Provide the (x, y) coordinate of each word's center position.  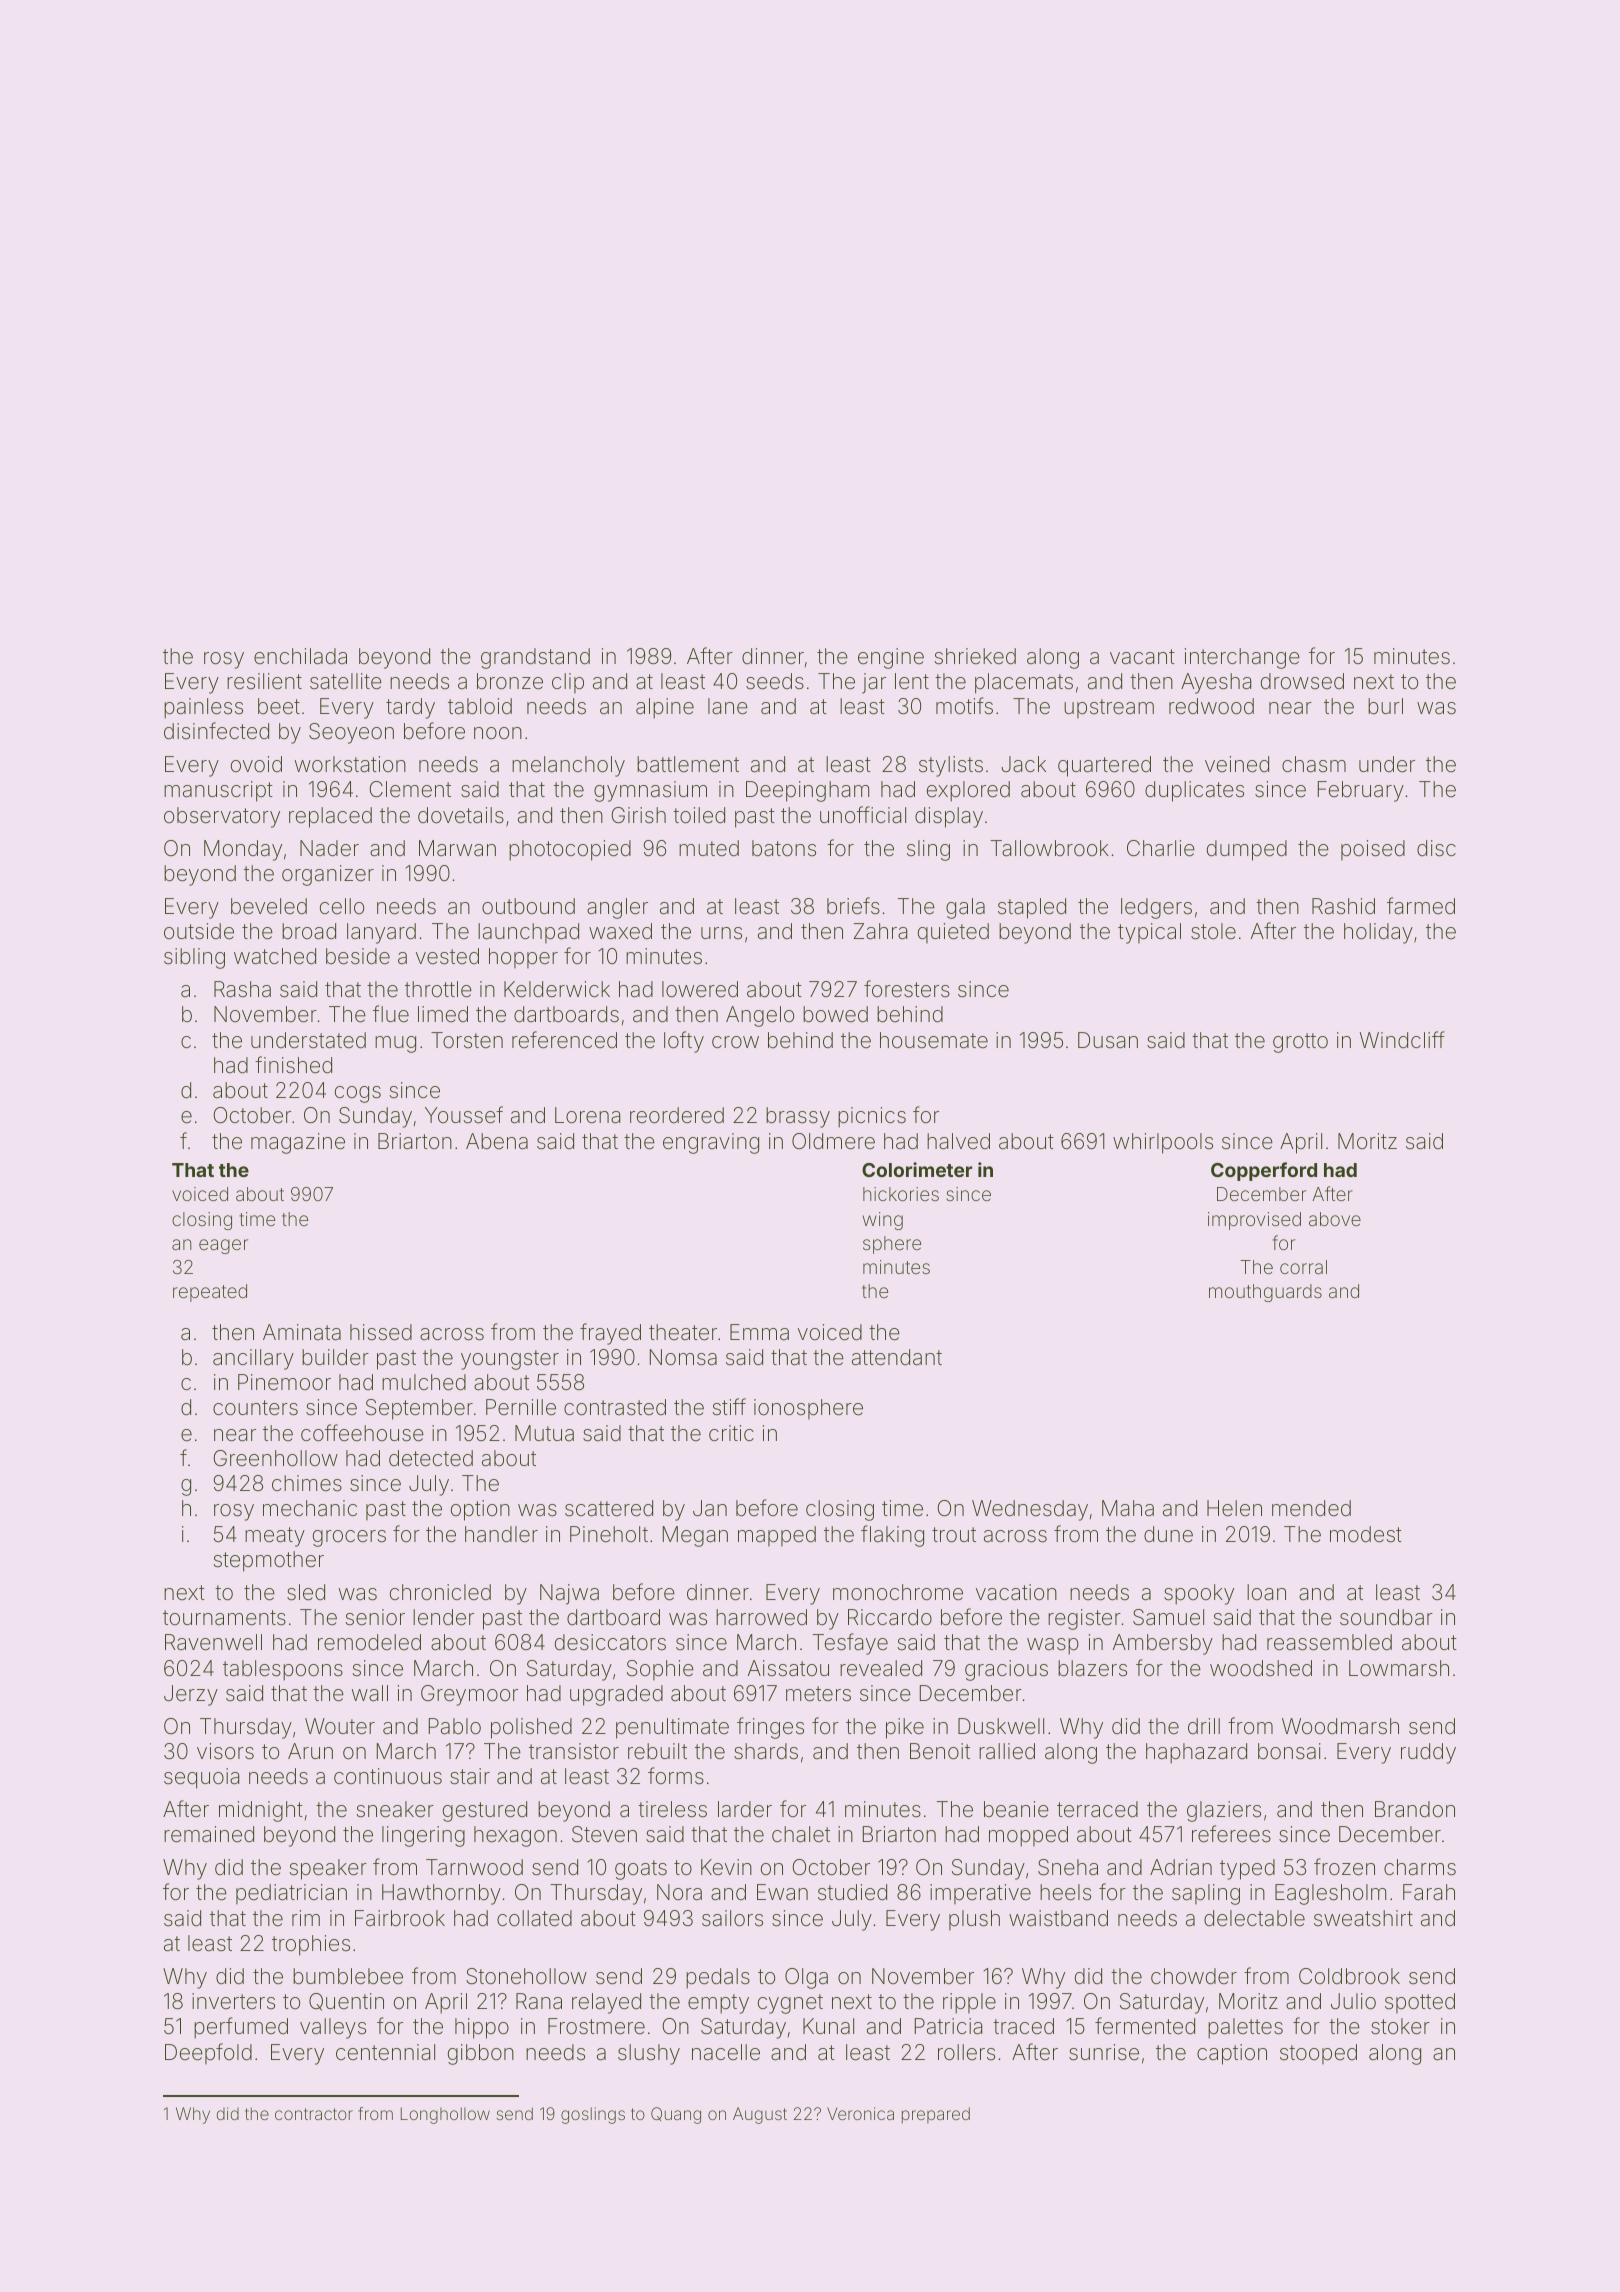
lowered (700, 989)
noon (498, 733)
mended (1311, 1508)
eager (223, 1246)
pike (905, 1728)
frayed (610, 1334)
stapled (1032, 908)
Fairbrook (400, 1918)
